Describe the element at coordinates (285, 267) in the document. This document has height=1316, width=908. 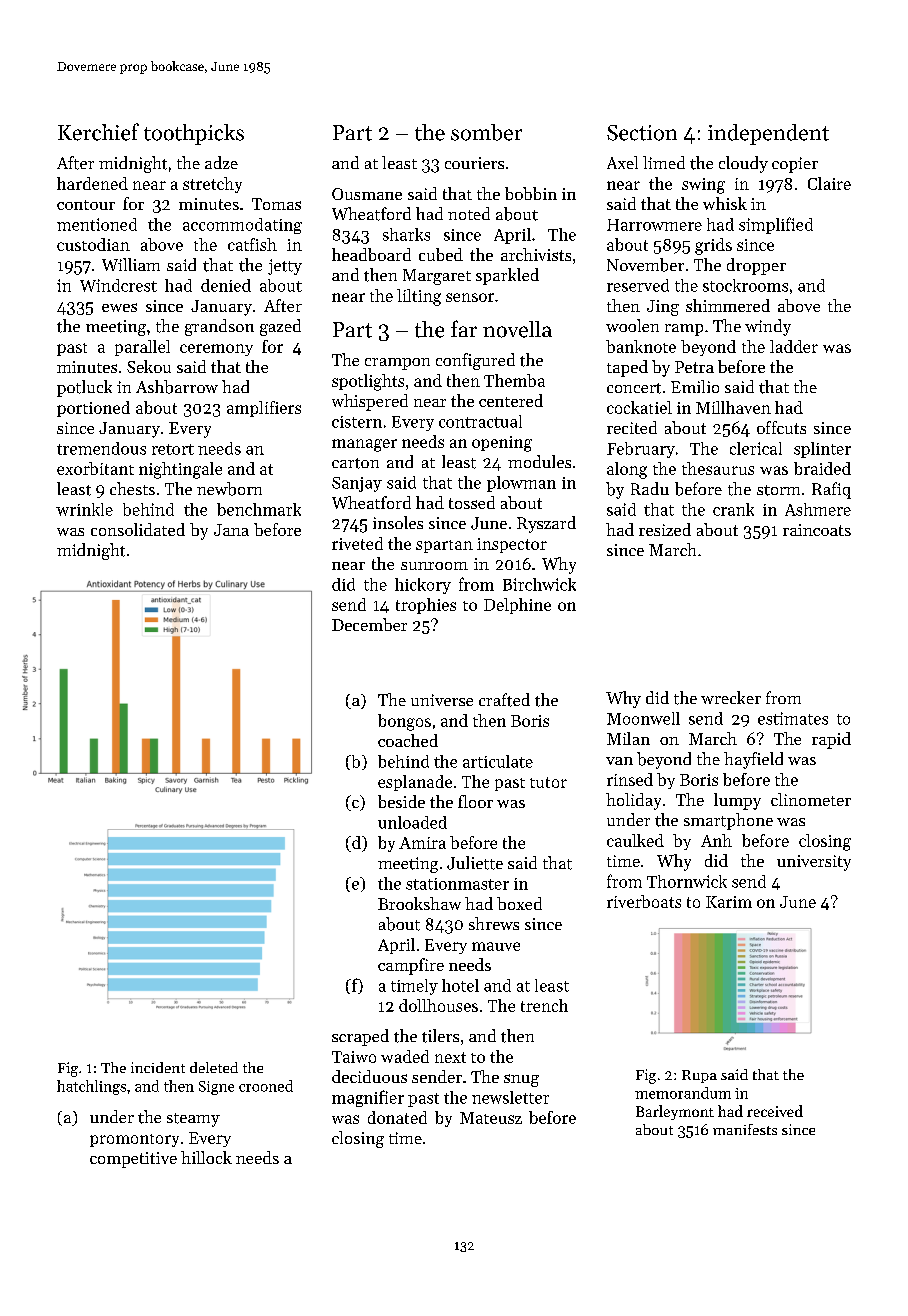
I see `jetty` at that location.
